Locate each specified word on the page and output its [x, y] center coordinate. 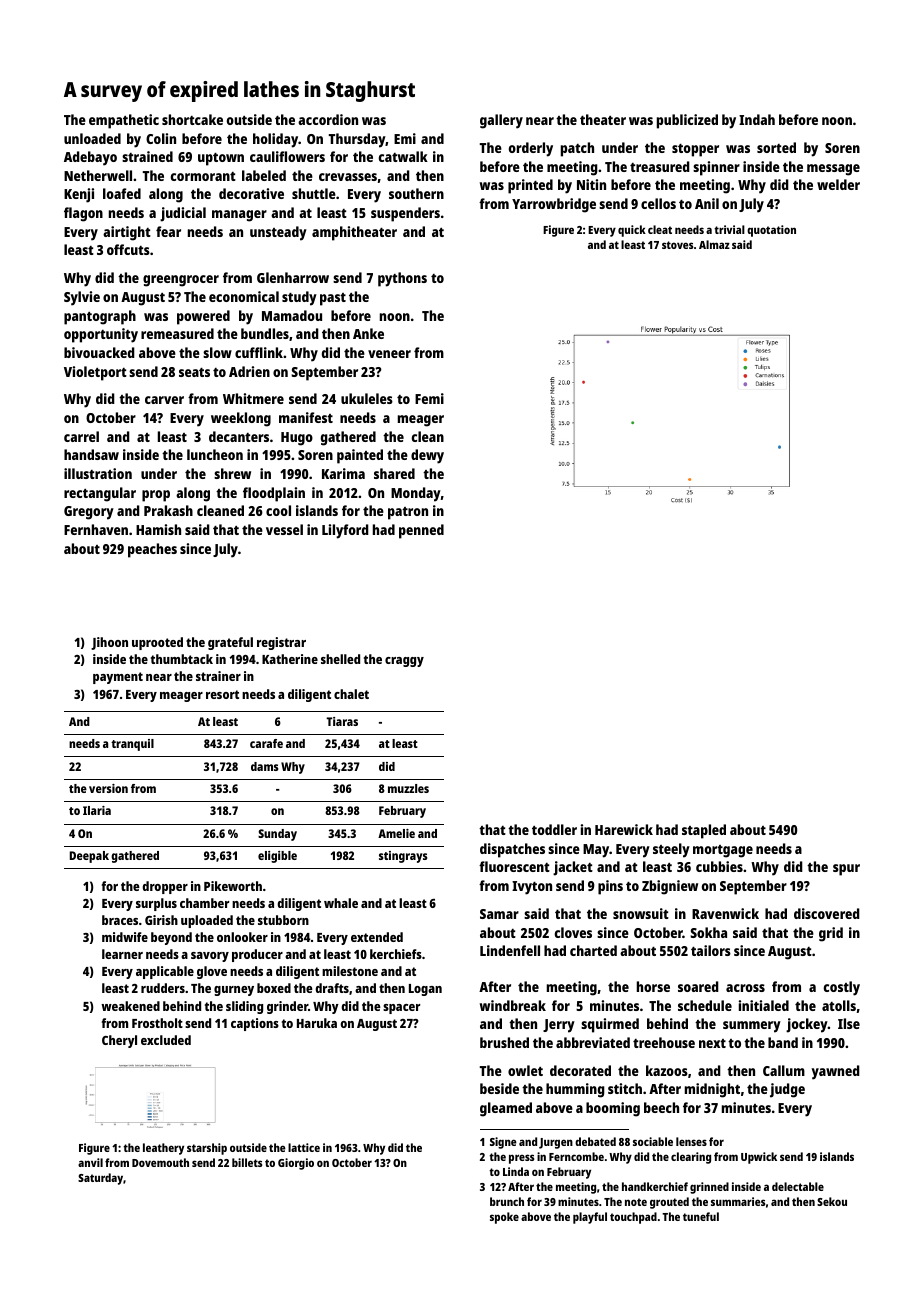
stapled [704, 831]
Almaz [714, 244]
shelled [340, 659]
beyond [171, 938]
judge [787, 1090]
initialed [764, 1005]
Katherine [290, 659]
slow [217, 352]
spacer [401, 1009]
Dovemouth [160, 1162]
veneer [389, 354]
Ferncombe [576, 1156]
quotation [771, 231]
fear [168, 231]
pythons [402, 279]
